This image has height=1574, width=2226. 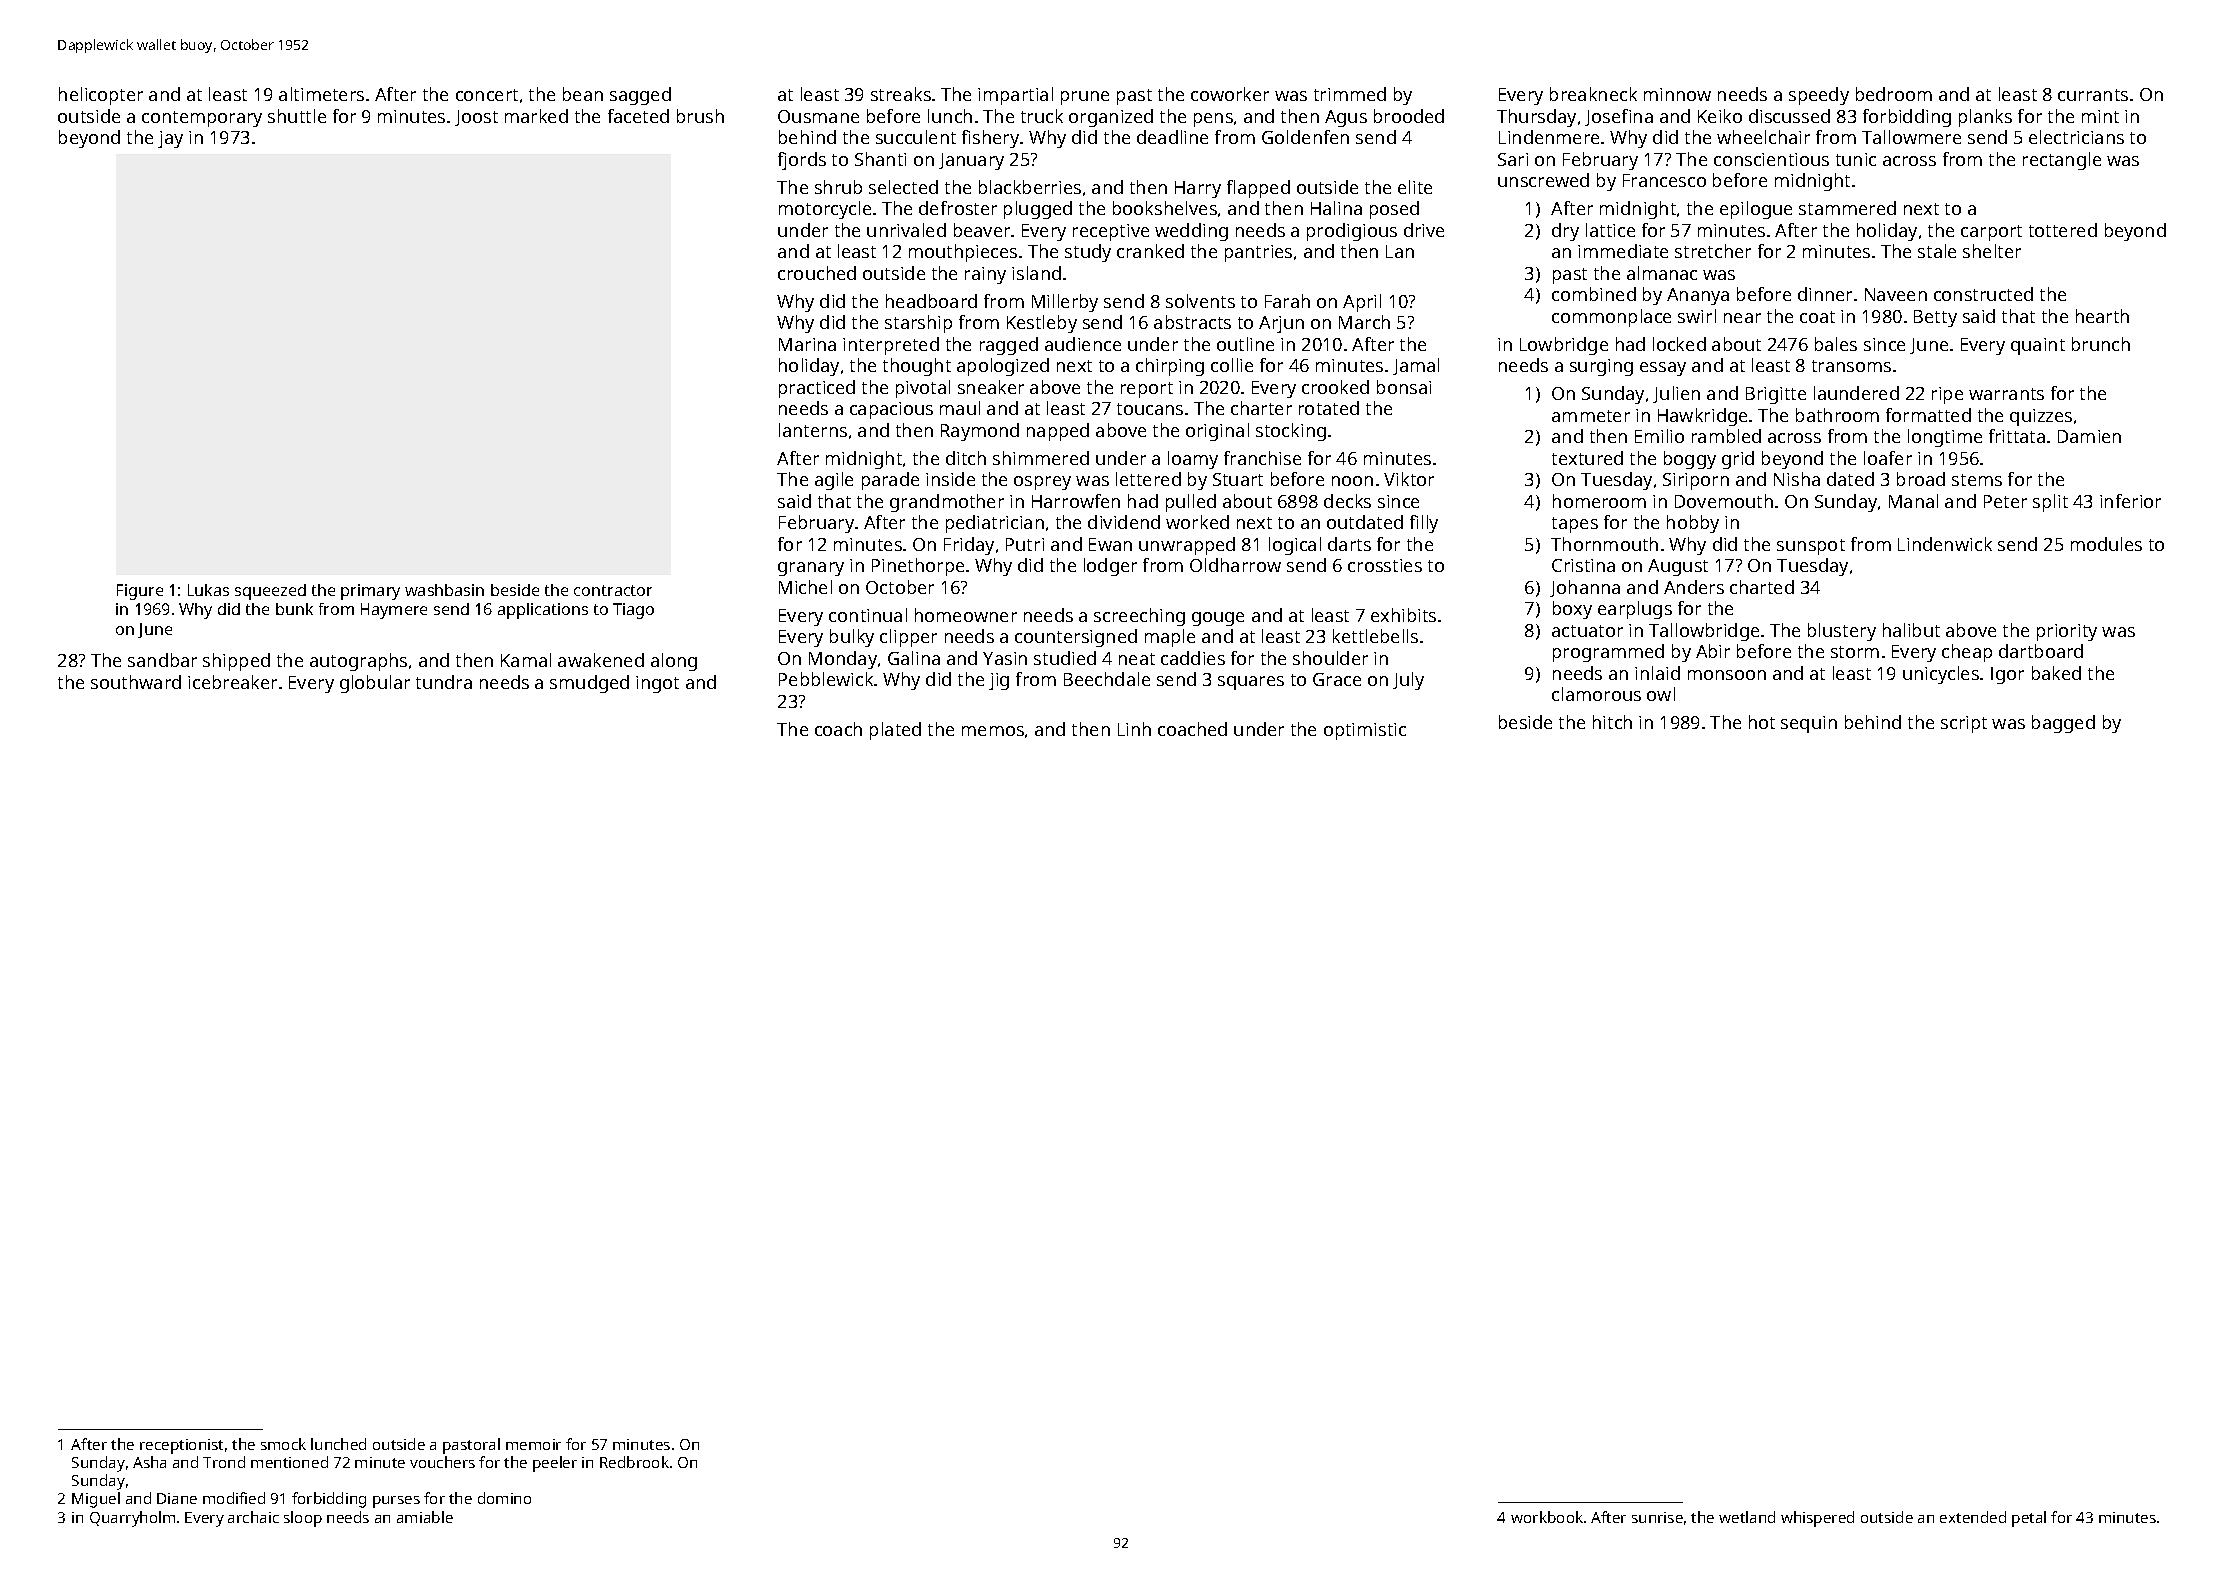 I want to click on jay, so click(x=170, y=139).
